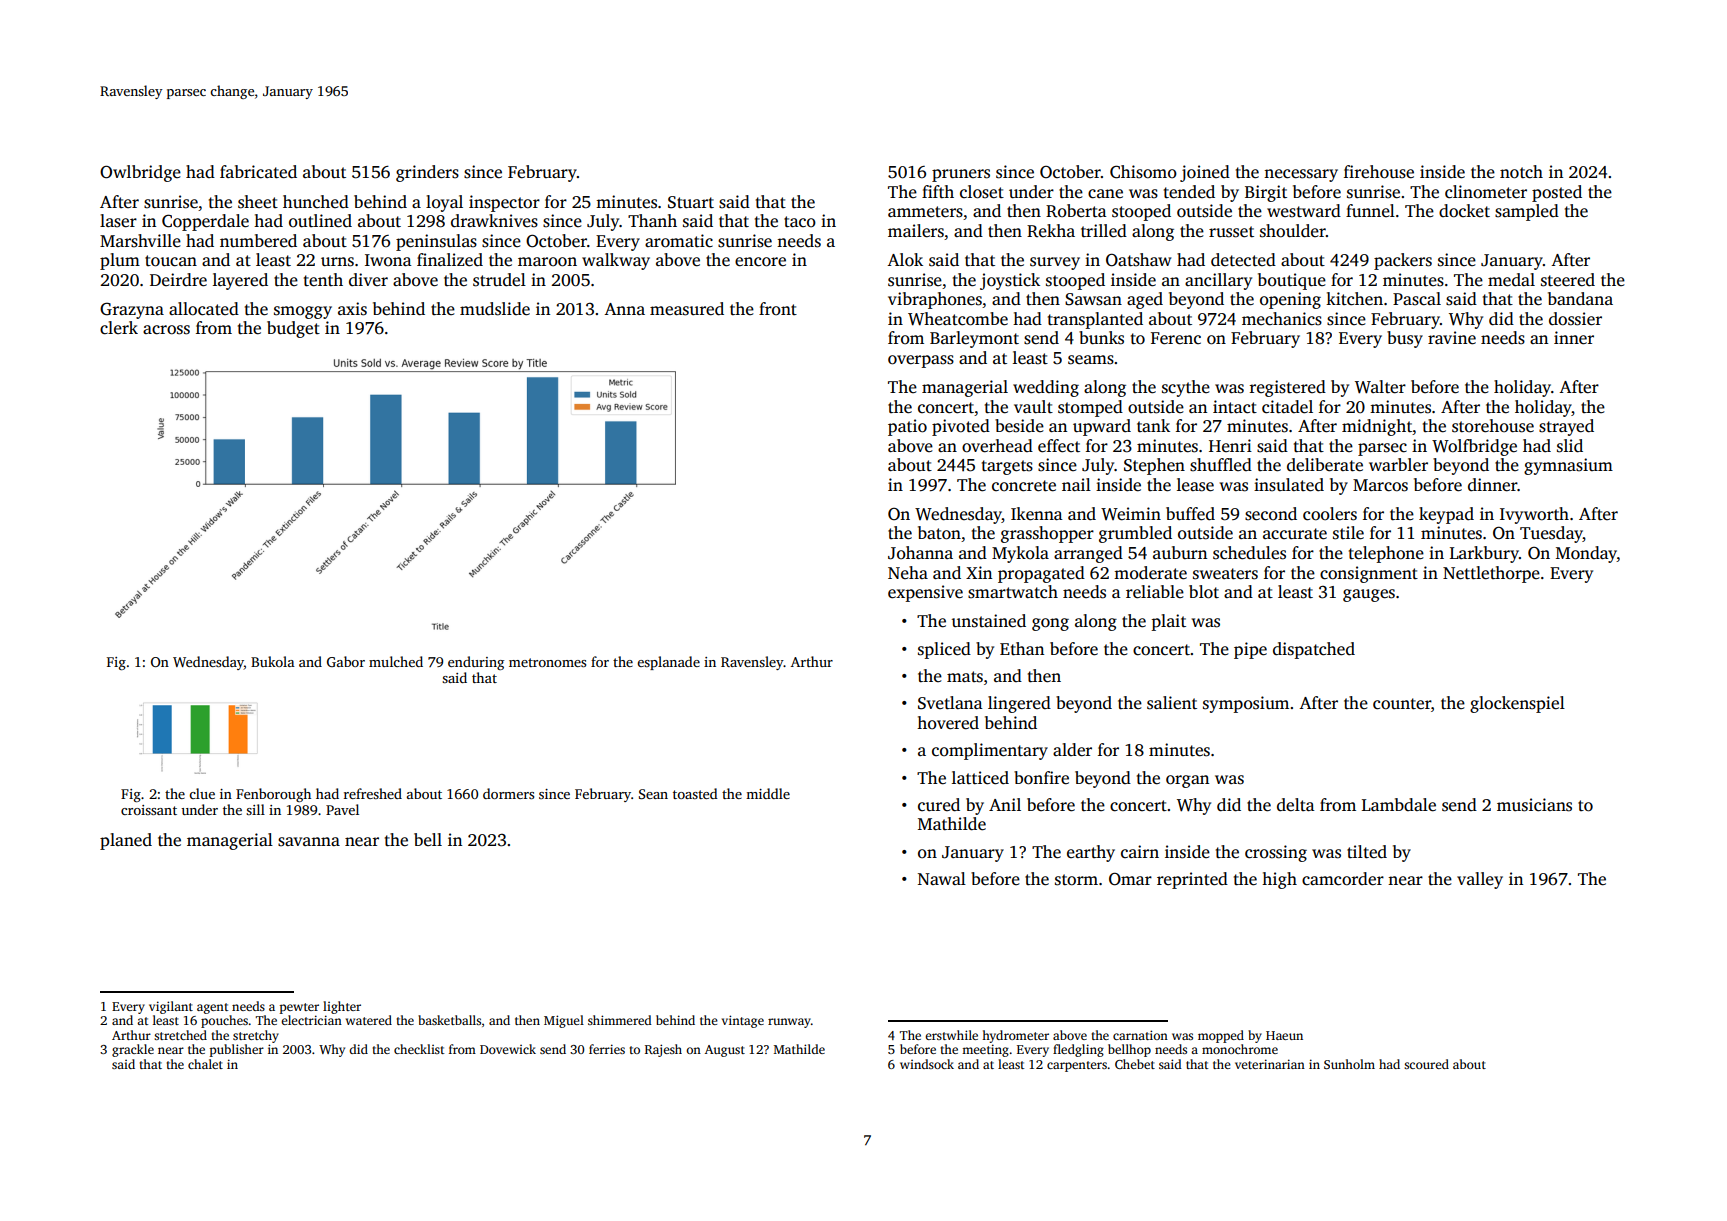 The image size is (1727, 1221). What do you see at coordinates (205, 1064) in the screenshot?
I see `chalet` at bounding box center [205, 1064].
